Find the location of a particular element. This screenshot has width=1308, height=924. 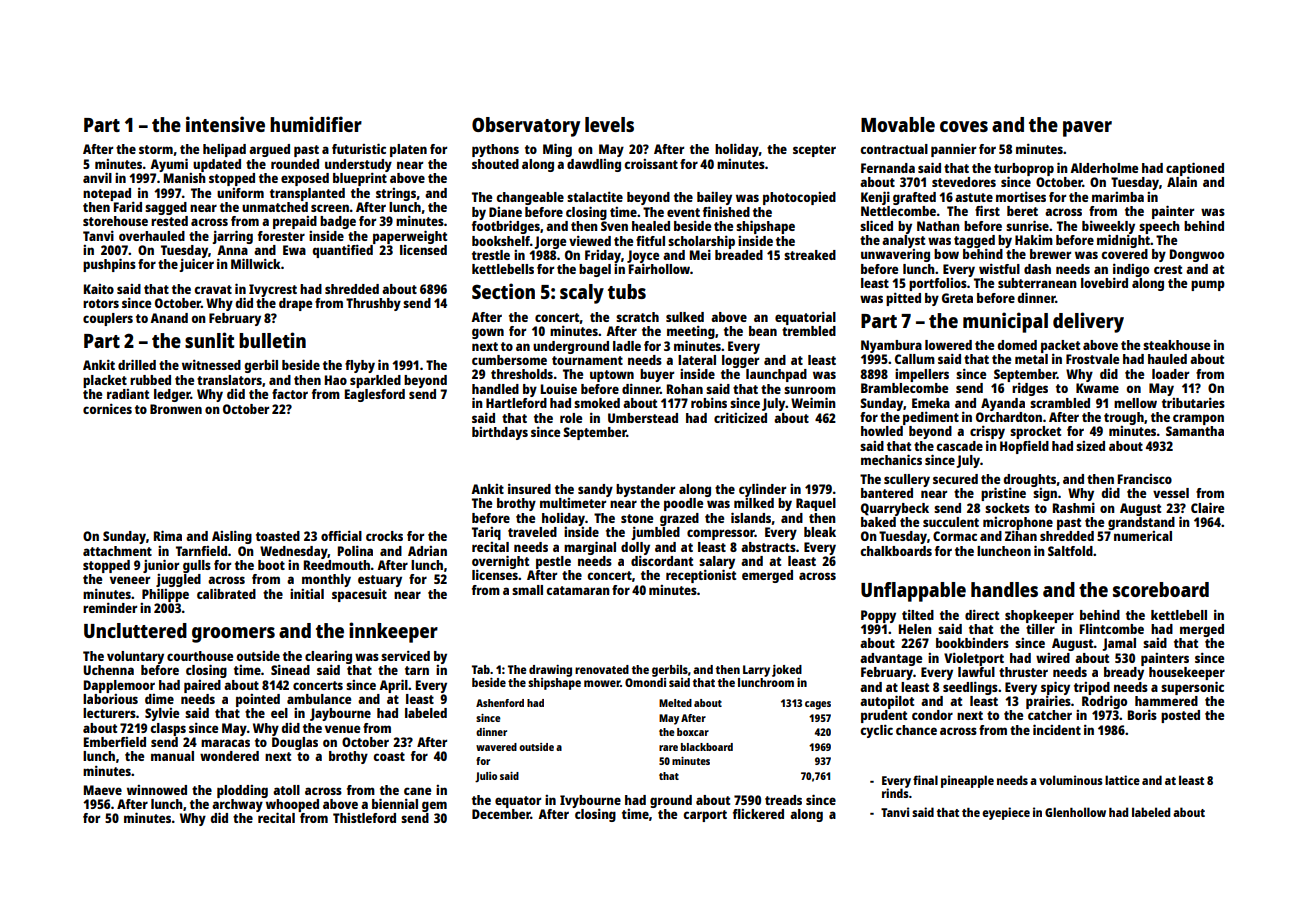

Orchardton is located at coordinates (1009, 417).
